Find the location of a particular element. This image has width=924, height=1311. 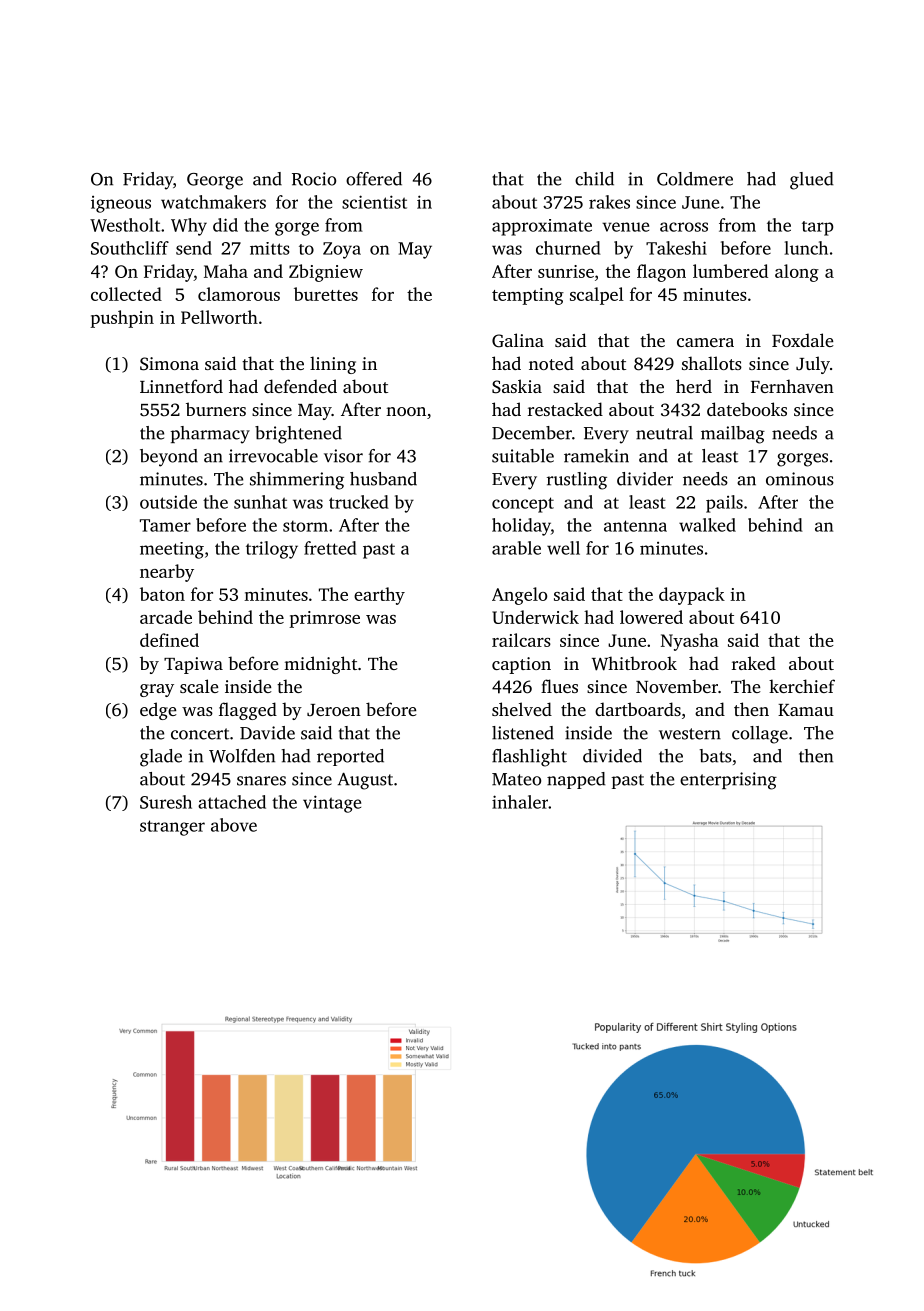

vintage is located at coordinates (332, 804).
